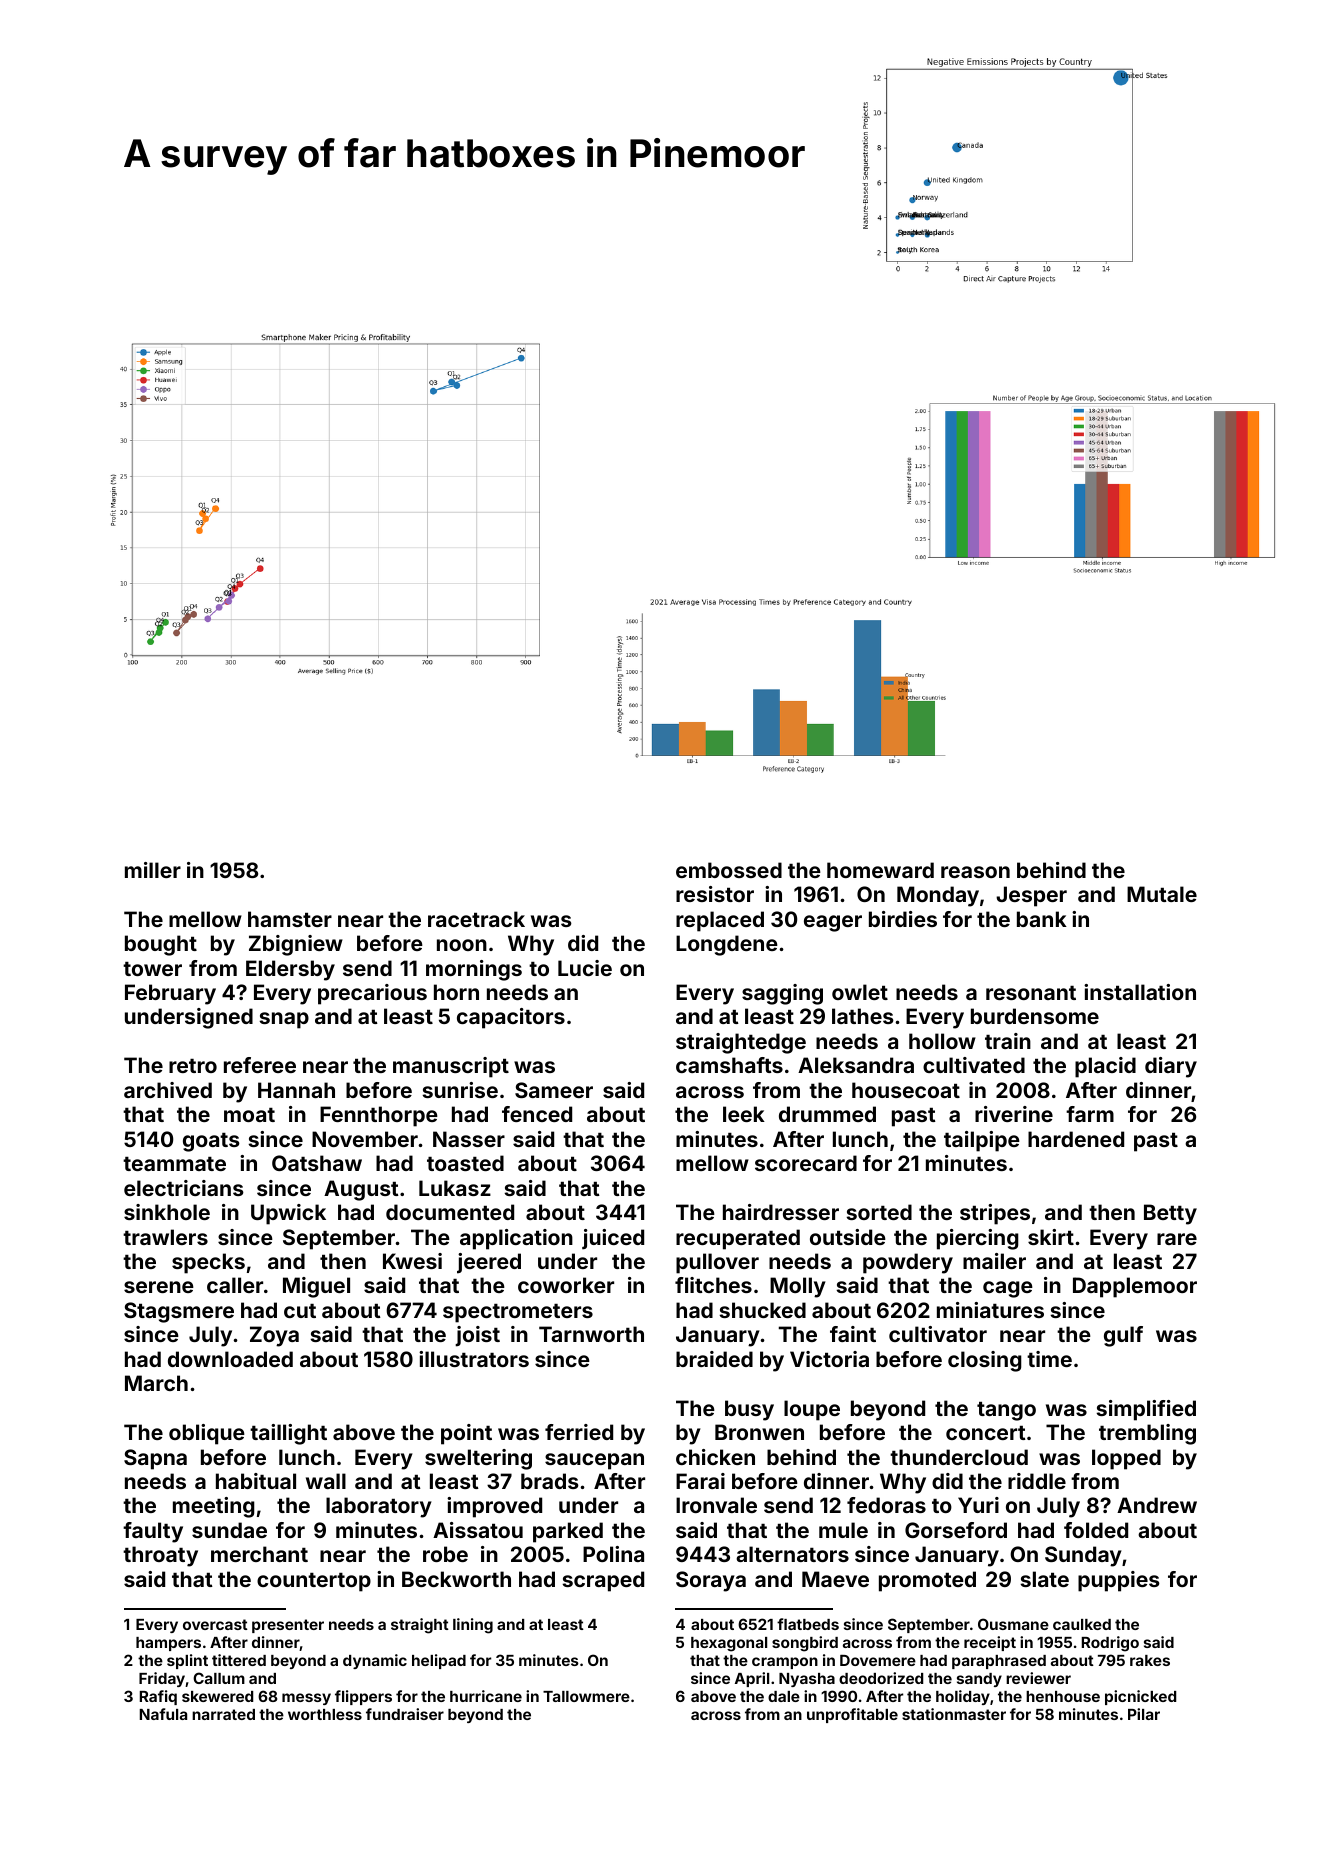 This page has height=1868, width=1321. I want to click on Nyasha, so click(807, 1680).
